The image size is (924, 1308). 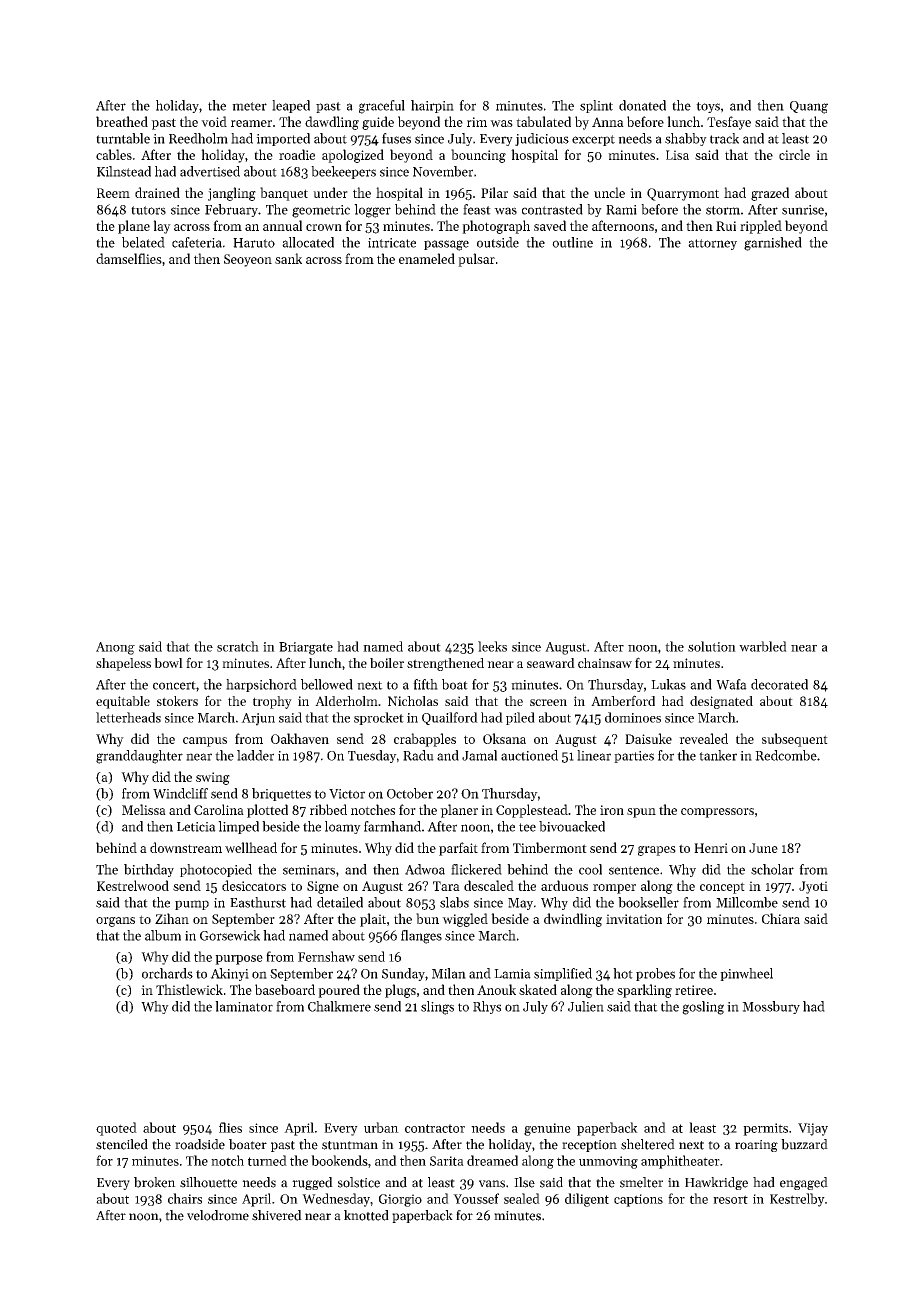 I want to click on rim, so click(x=477, y=122).
